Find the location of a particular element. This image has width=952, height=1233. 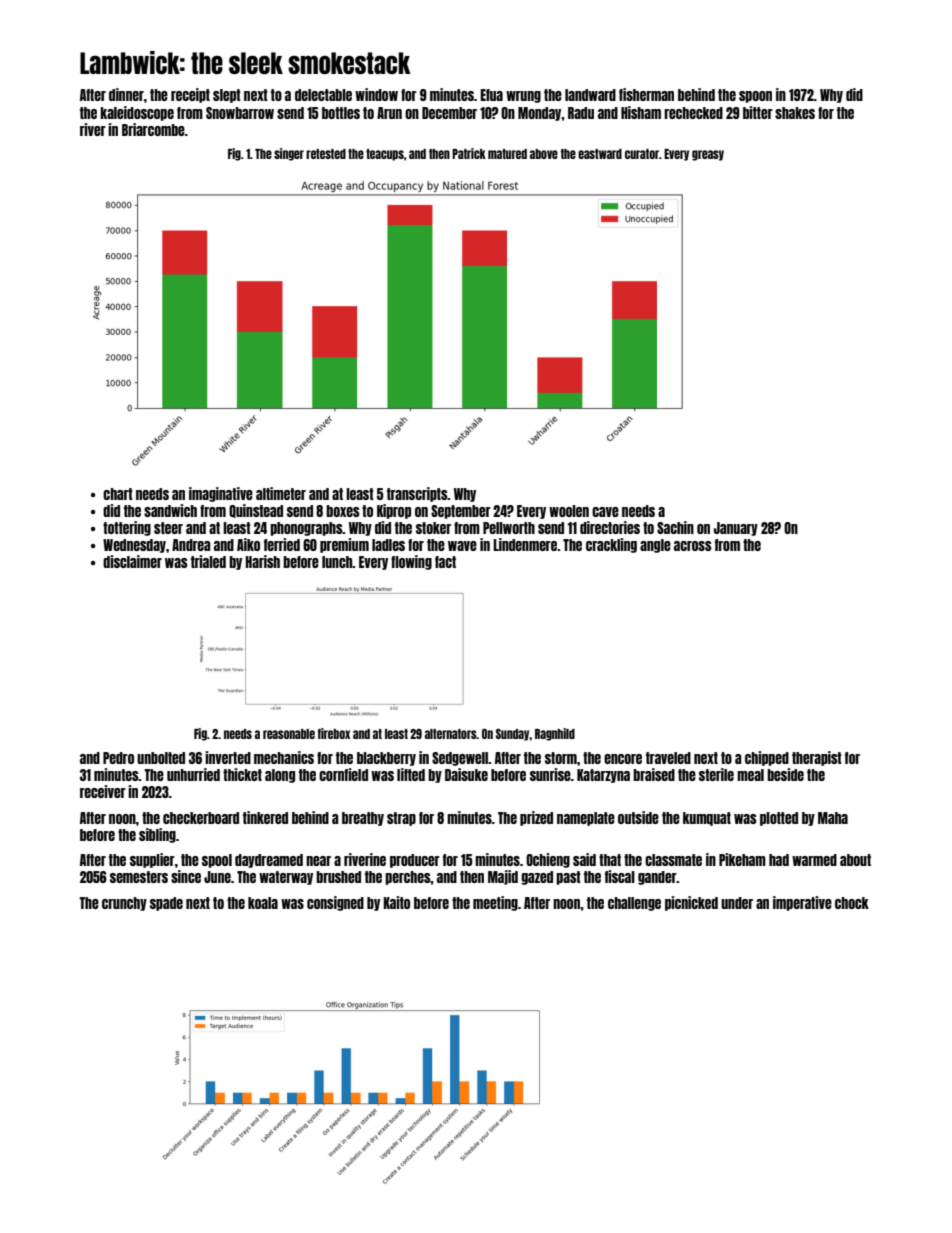

alternators is located at coordinates (451, 734).
